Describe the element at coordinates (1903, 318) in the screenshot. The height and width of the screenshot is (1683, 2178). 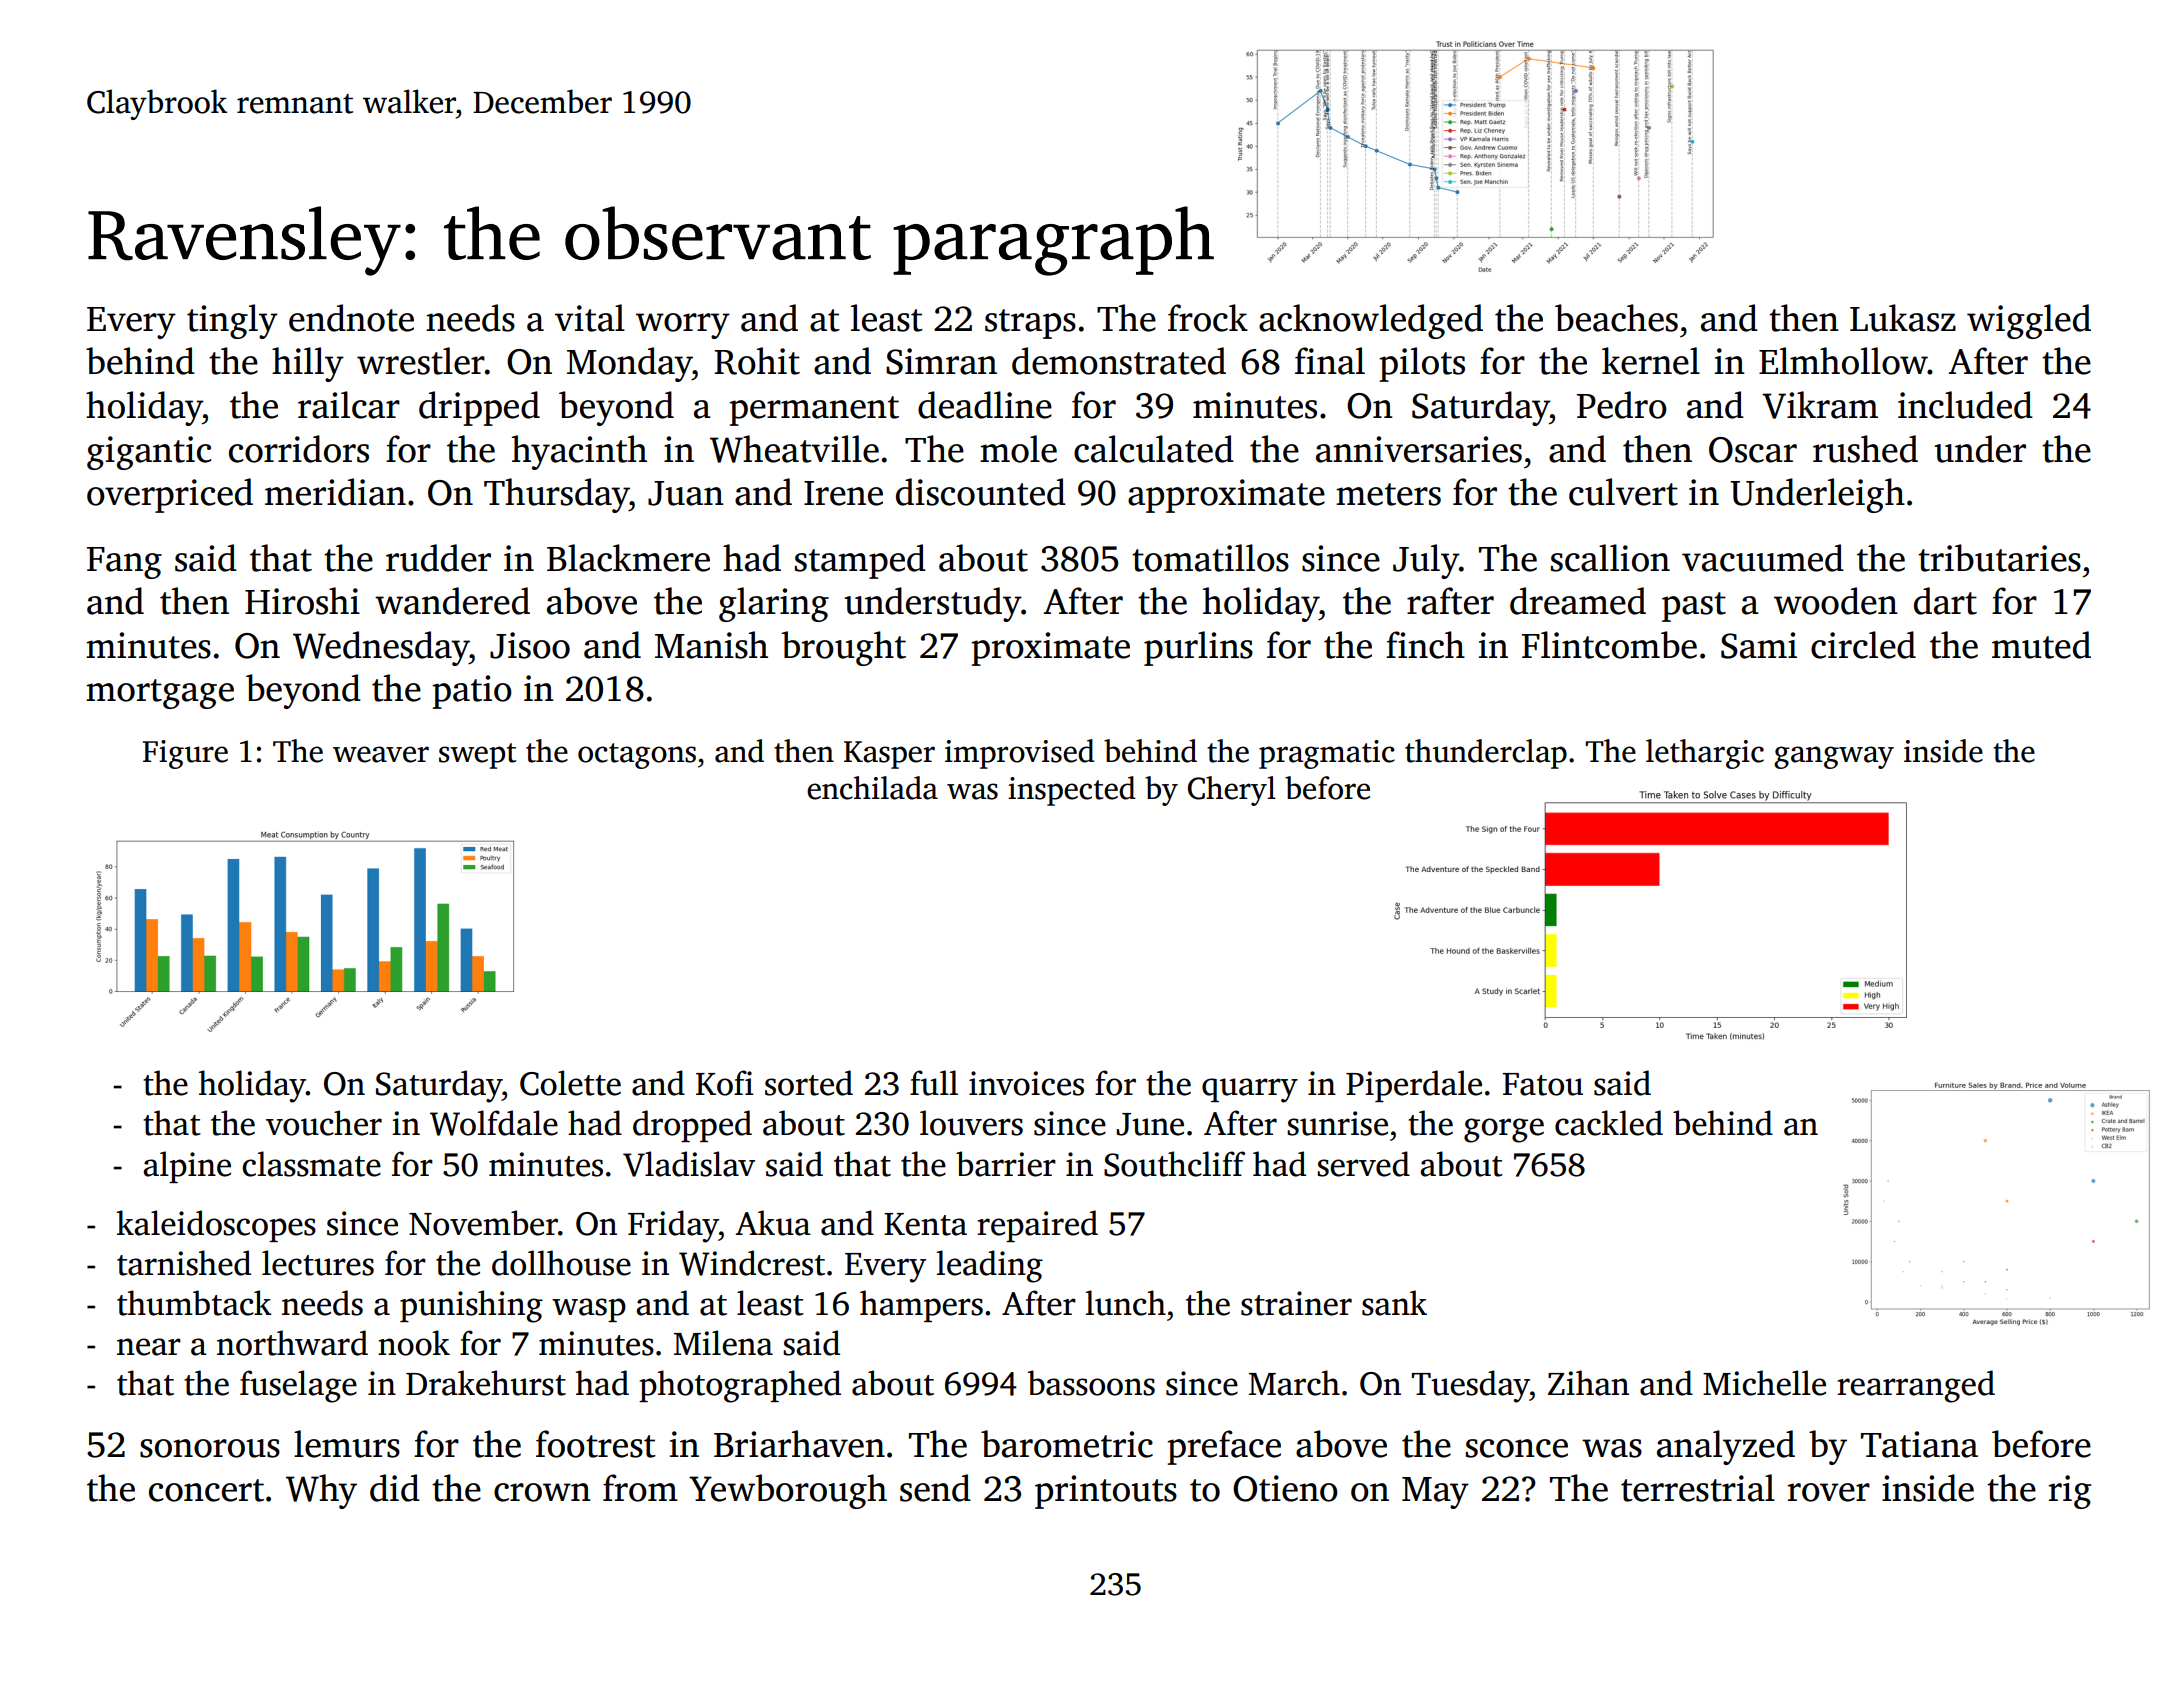
I see `Lukasz` at that location.
